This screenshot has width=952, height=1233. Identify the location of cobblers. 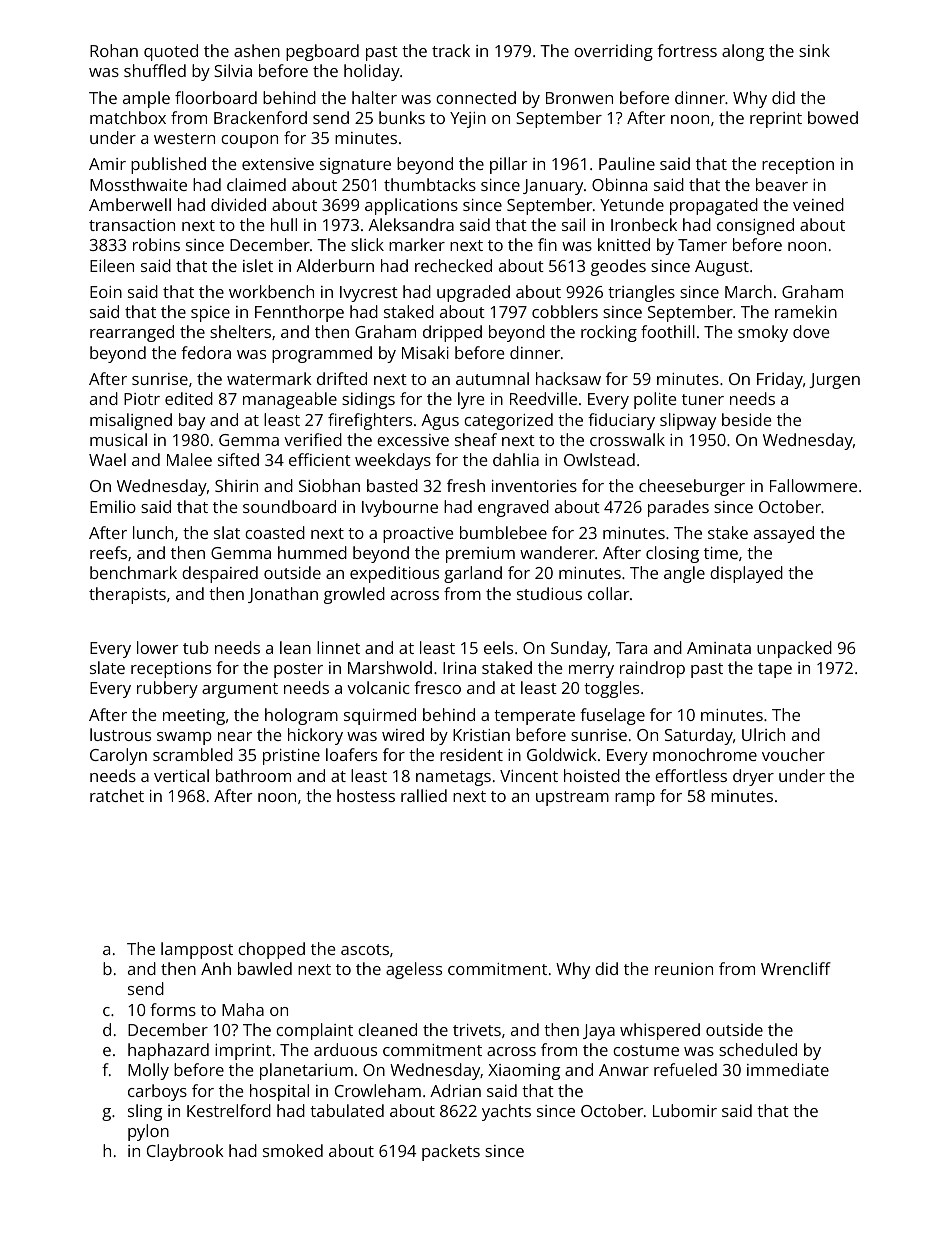
(565, 311).
